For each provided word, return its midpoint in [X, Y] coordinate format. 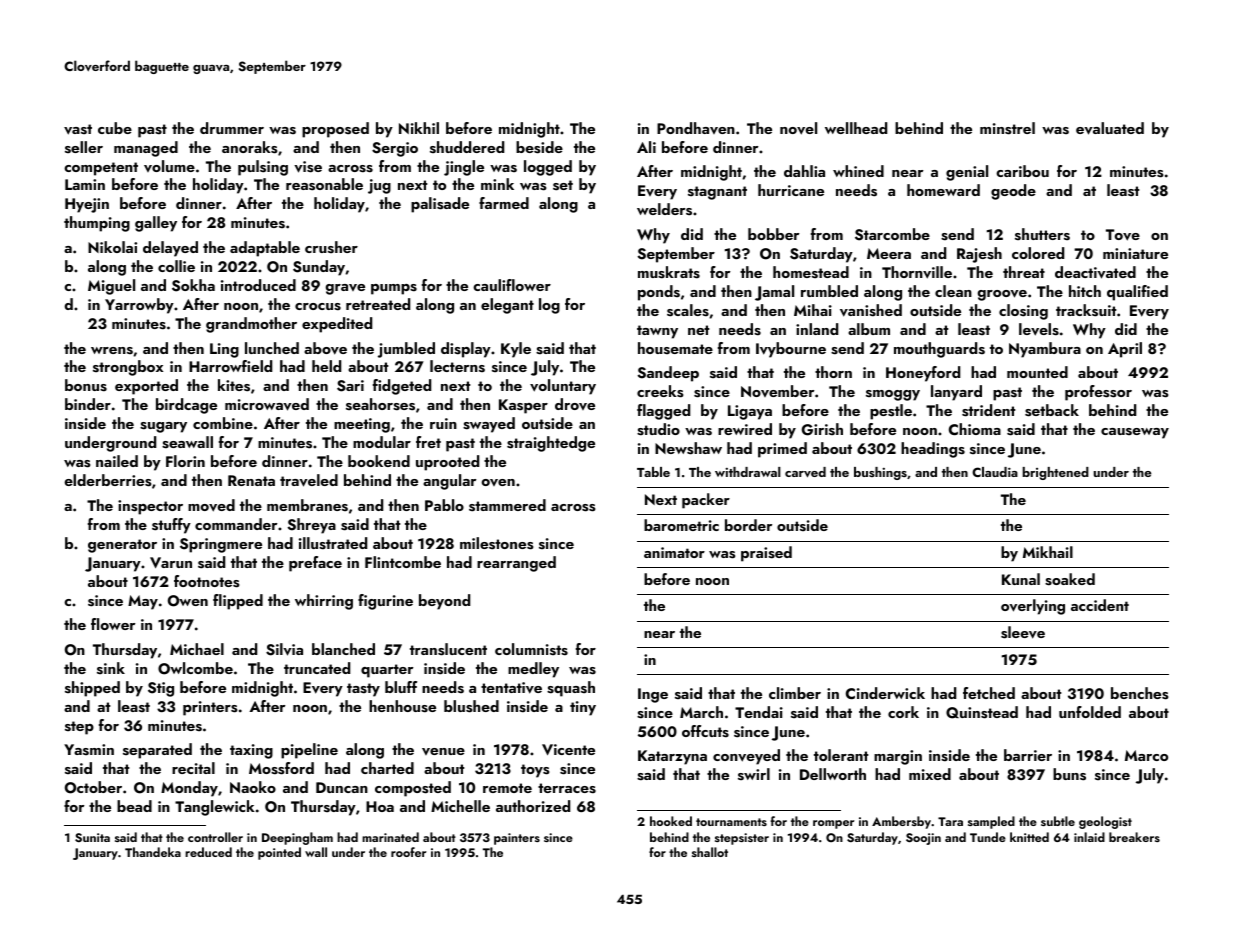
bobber [773, 234]
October [93, 787]
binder [88, 404]
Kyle [516, 350]
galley [156, 224]
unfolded [1090, 712]
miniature [1135, 253]
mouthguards [939, 350]
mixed [930, 774]
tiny [583, 708]
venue [443, 751]
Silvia [284, 649]
